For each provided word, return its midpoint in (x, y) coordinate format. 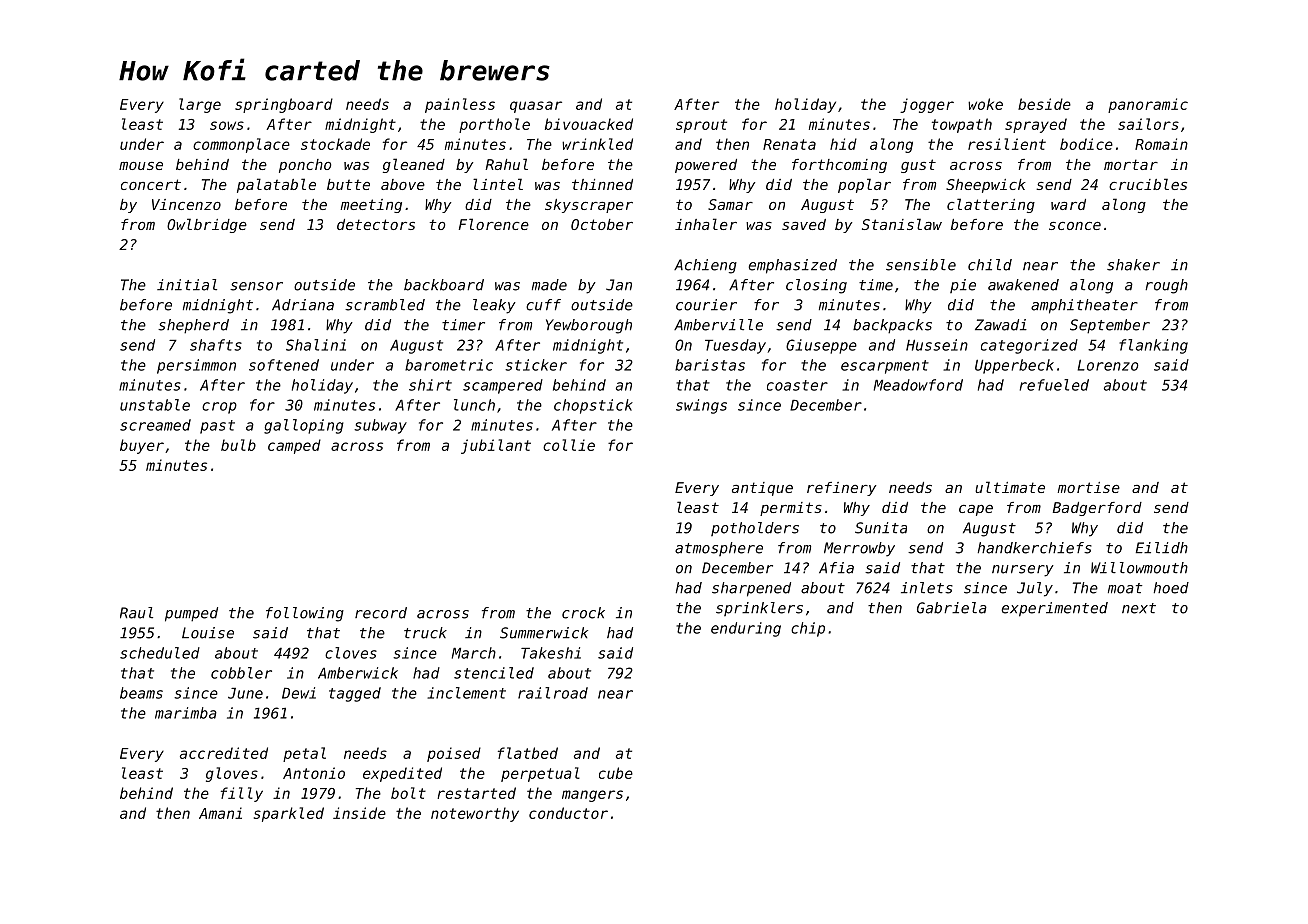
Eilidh (1162, 548)
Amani (220, 813)
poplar (864, 185)
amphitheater (1084, 306)
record (381, 613)
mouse (141, 166)
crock (583, 613)
